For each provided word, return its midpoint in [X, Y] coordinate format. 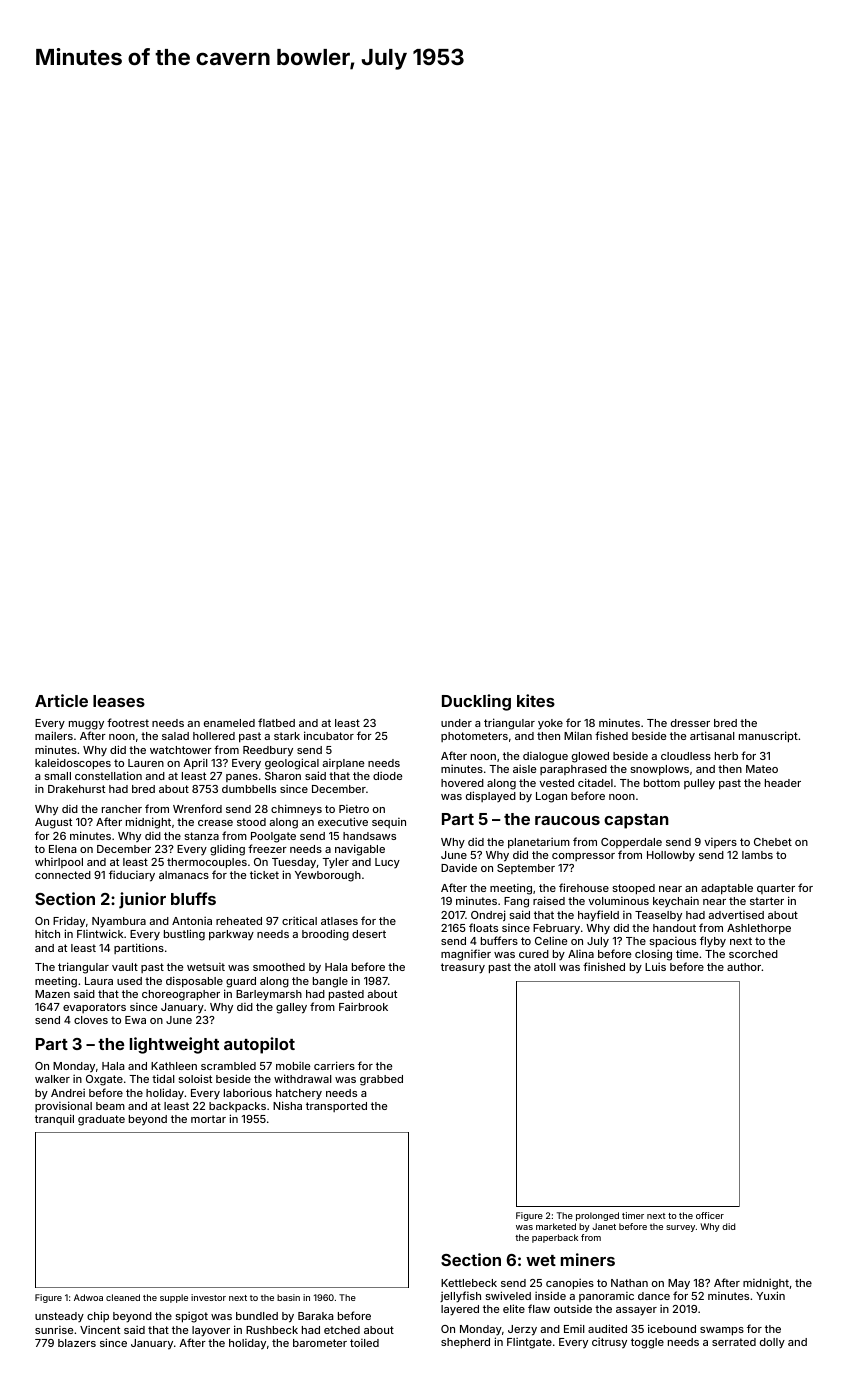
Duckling [476, 702]
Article [61, 700]
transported [336, 1107]
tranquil [54, 1119]
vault [125, 967]
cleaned [123, 1297]
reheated [239, 921]
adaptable [727, 889]
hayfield [598, 916]
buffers [499, 940]
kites [536, 700]
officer [710, 1215]
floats [483, 927]
